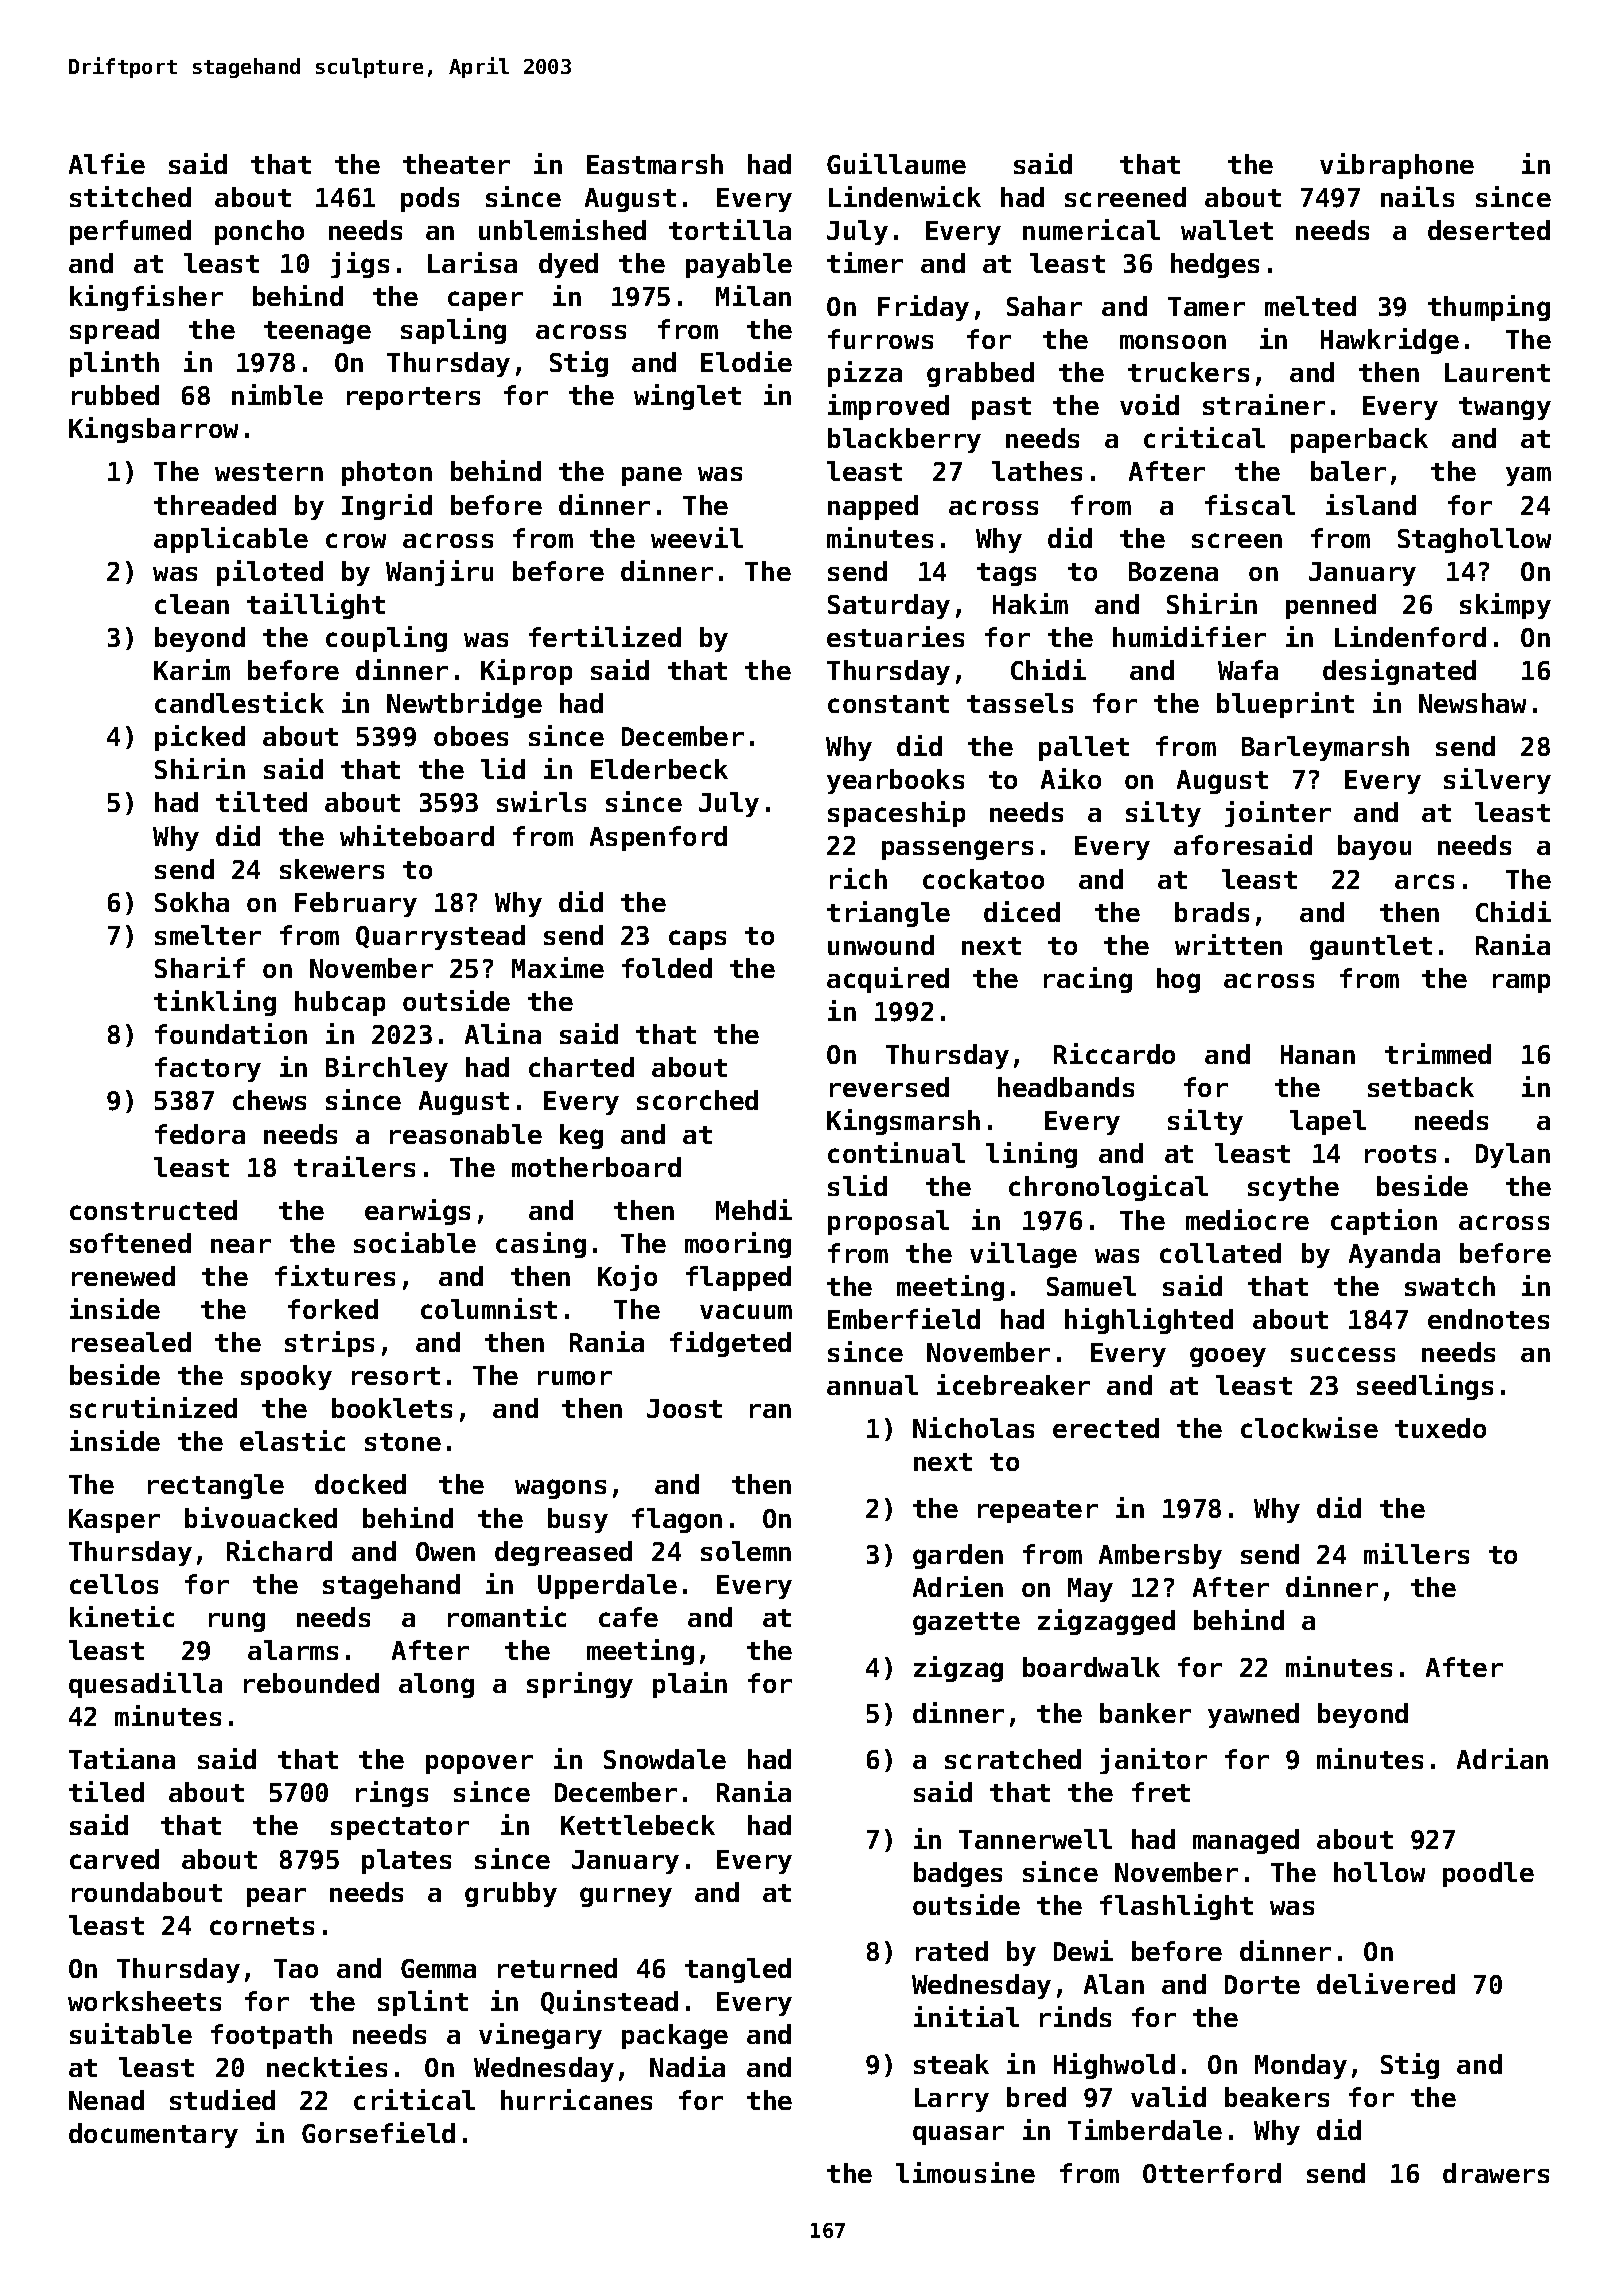  I want to click on Larisa, so click(472, 262).
